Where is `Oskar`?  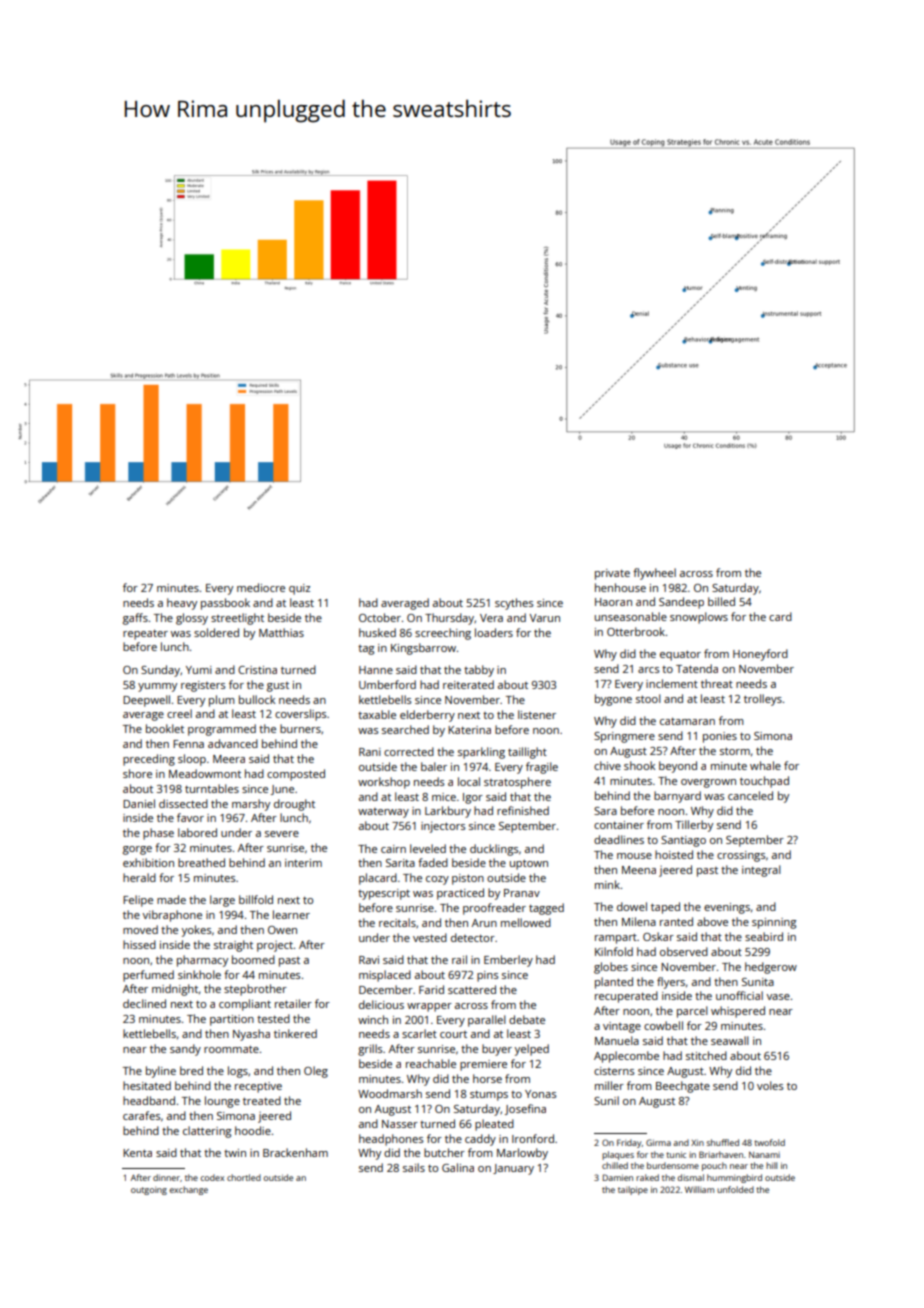
Oskar is located at coordinates (658, 936).
